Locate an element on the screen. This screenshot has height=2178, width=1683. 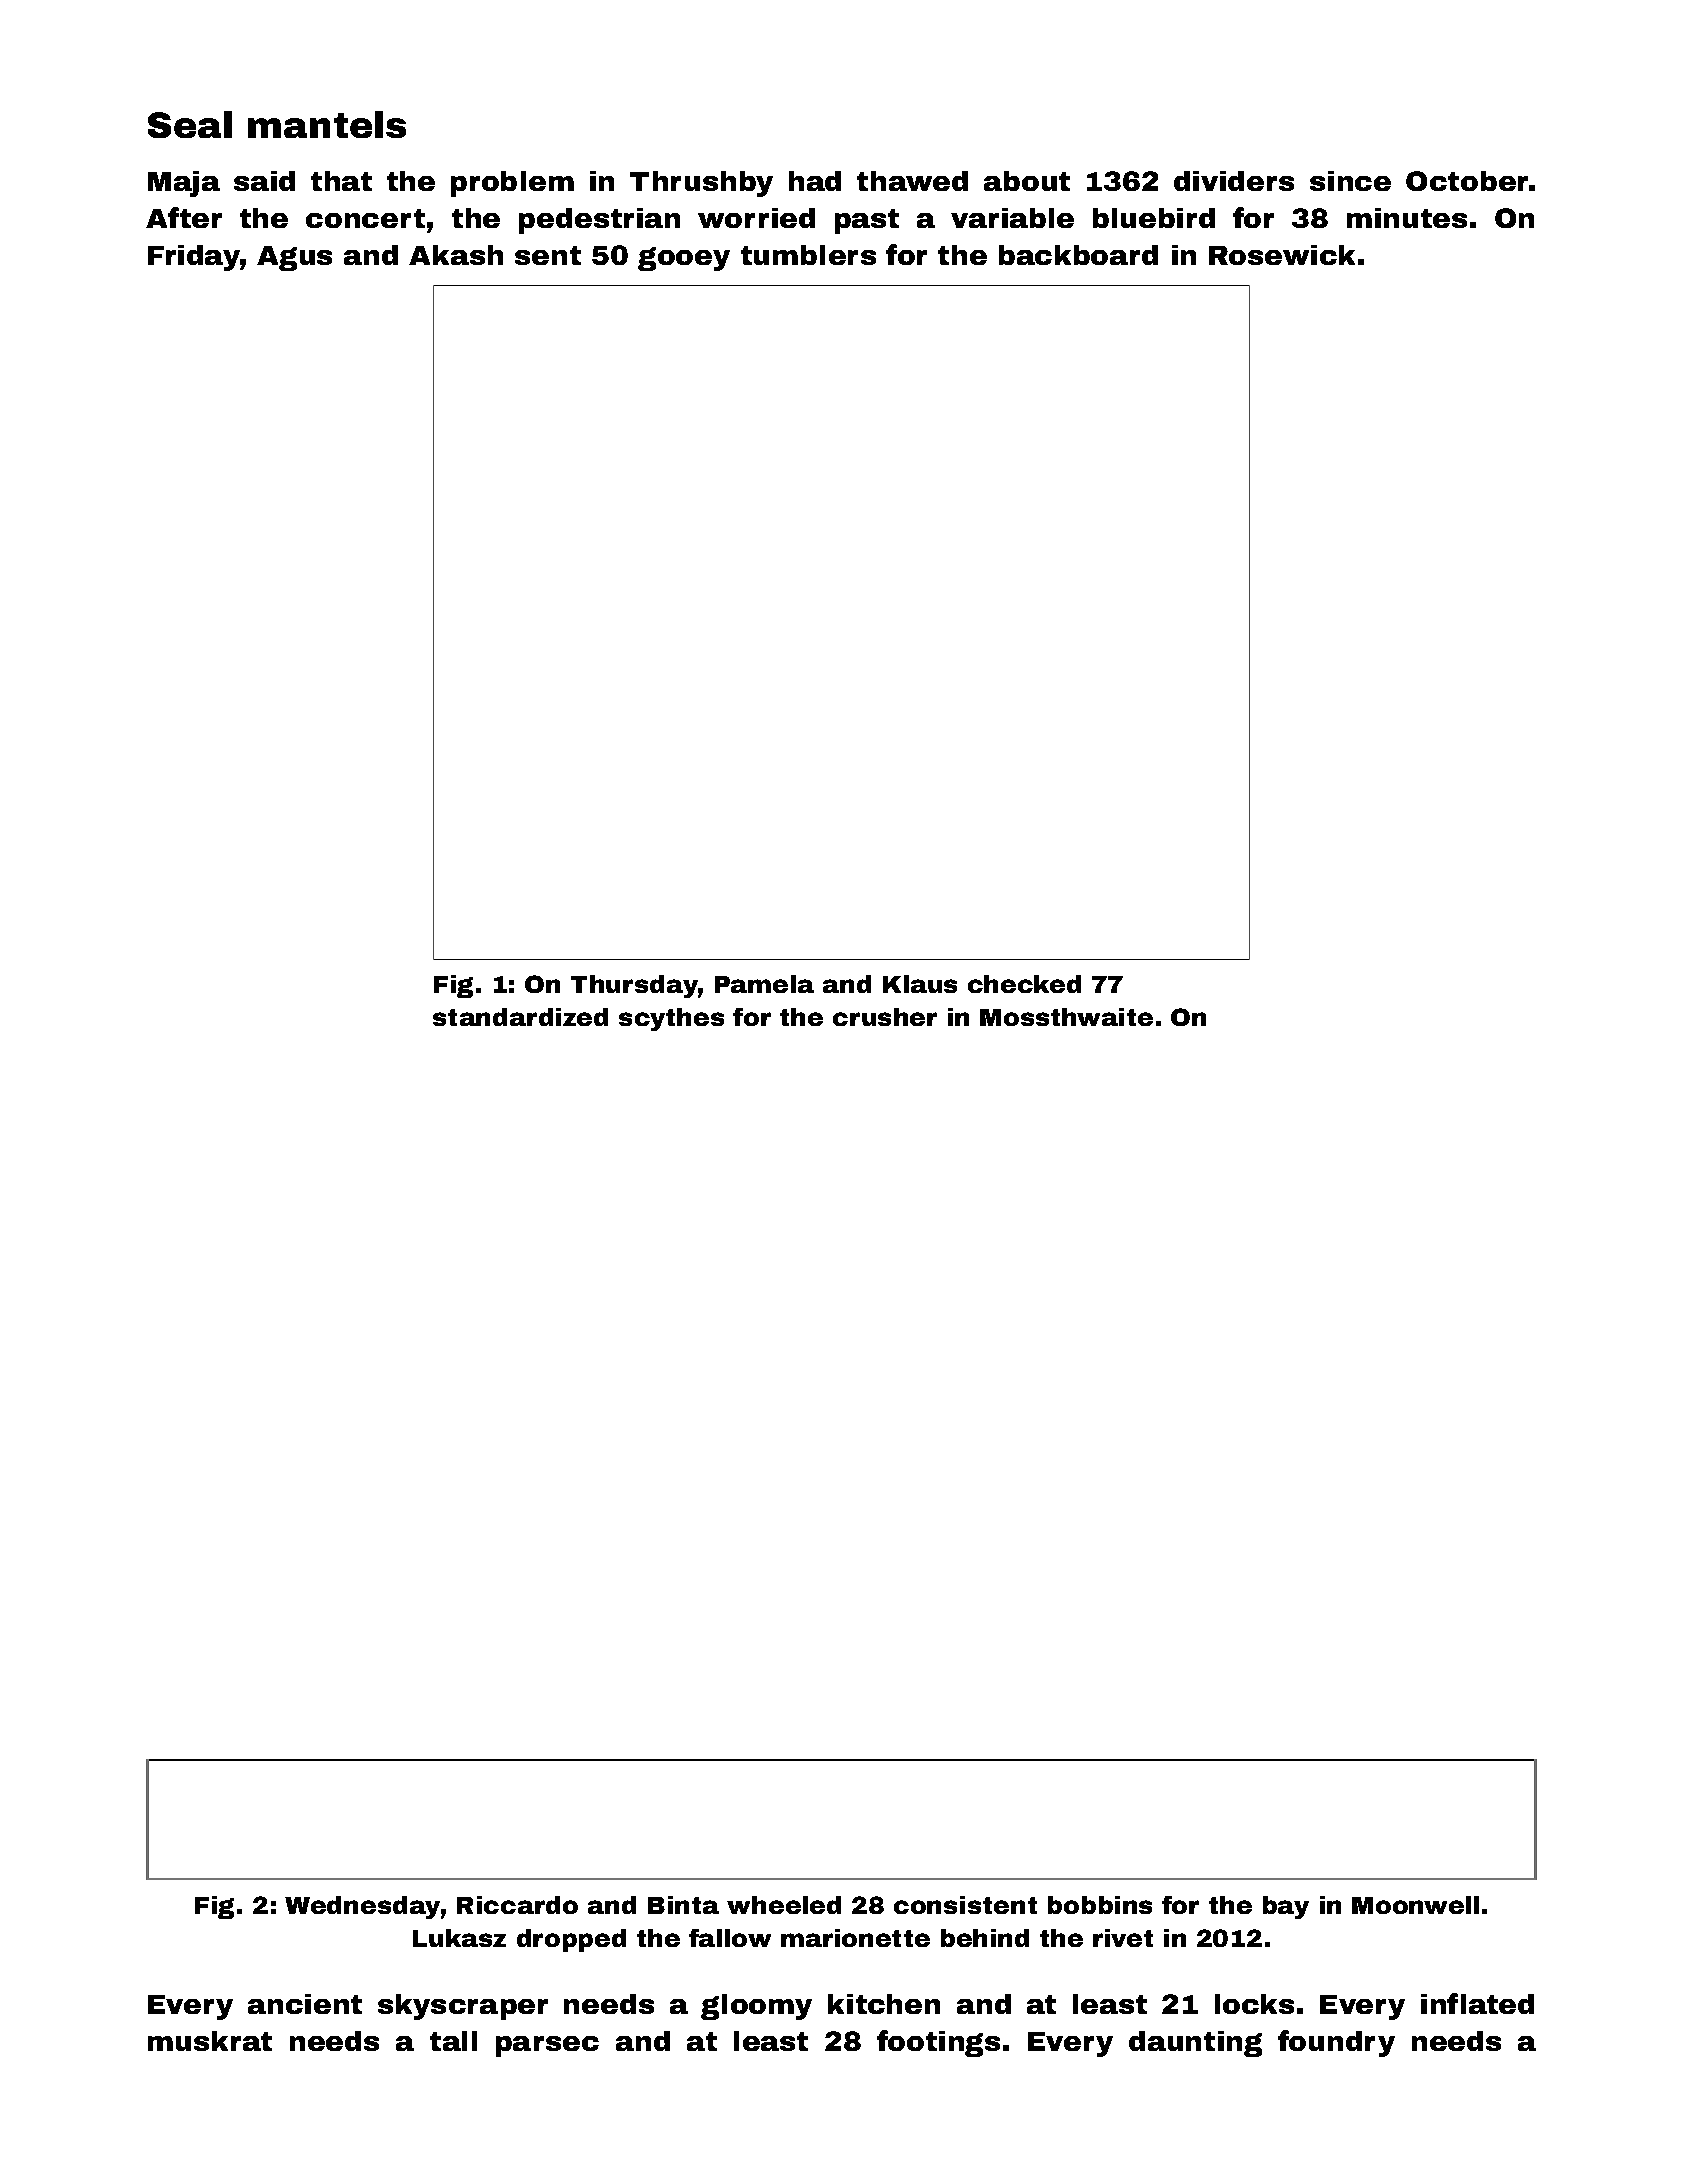
Thursday is located at coordinates (634, 986).
